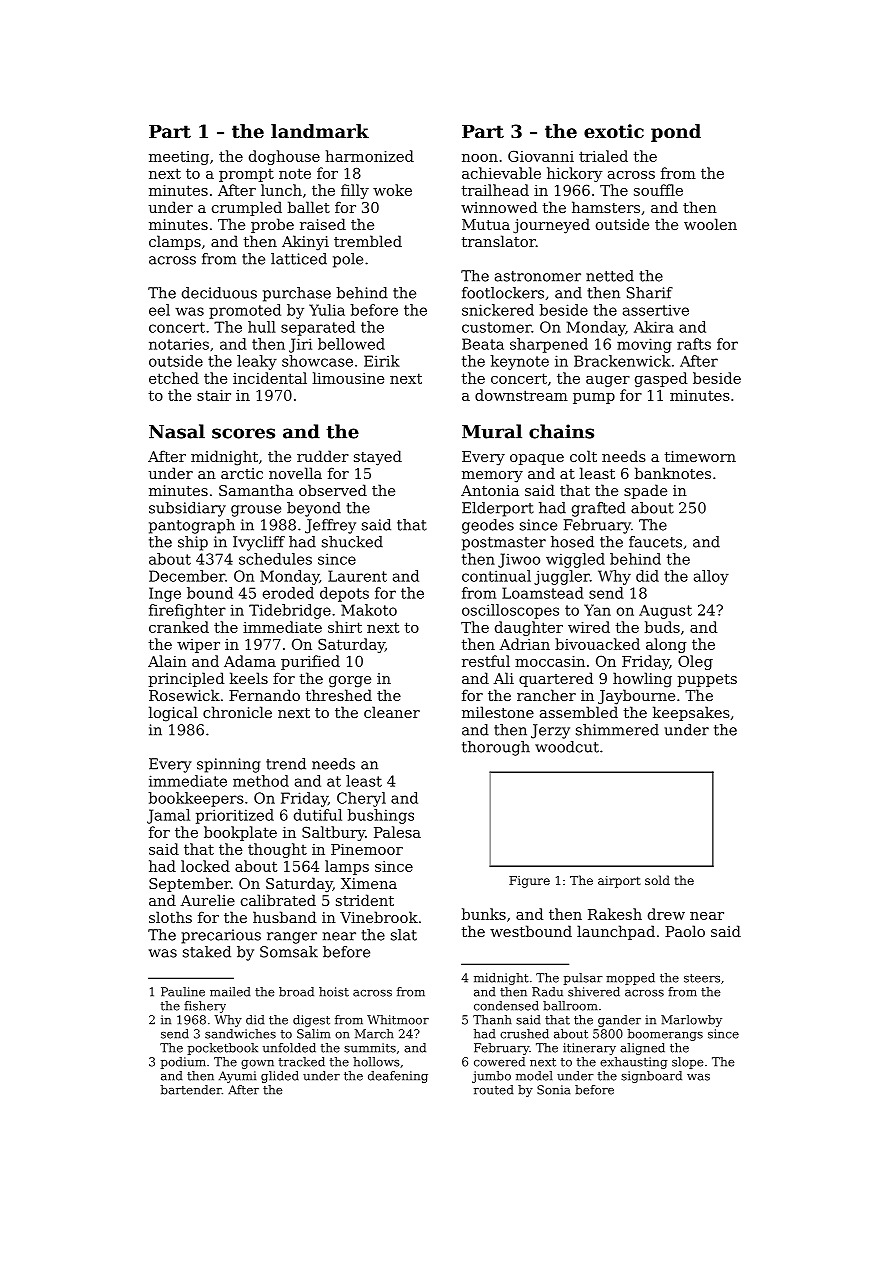 The image size is (890, 1263). What do you see at coordinates (280, 1077) in the page?
I see `glided` at bounding box center [280, 1077].
